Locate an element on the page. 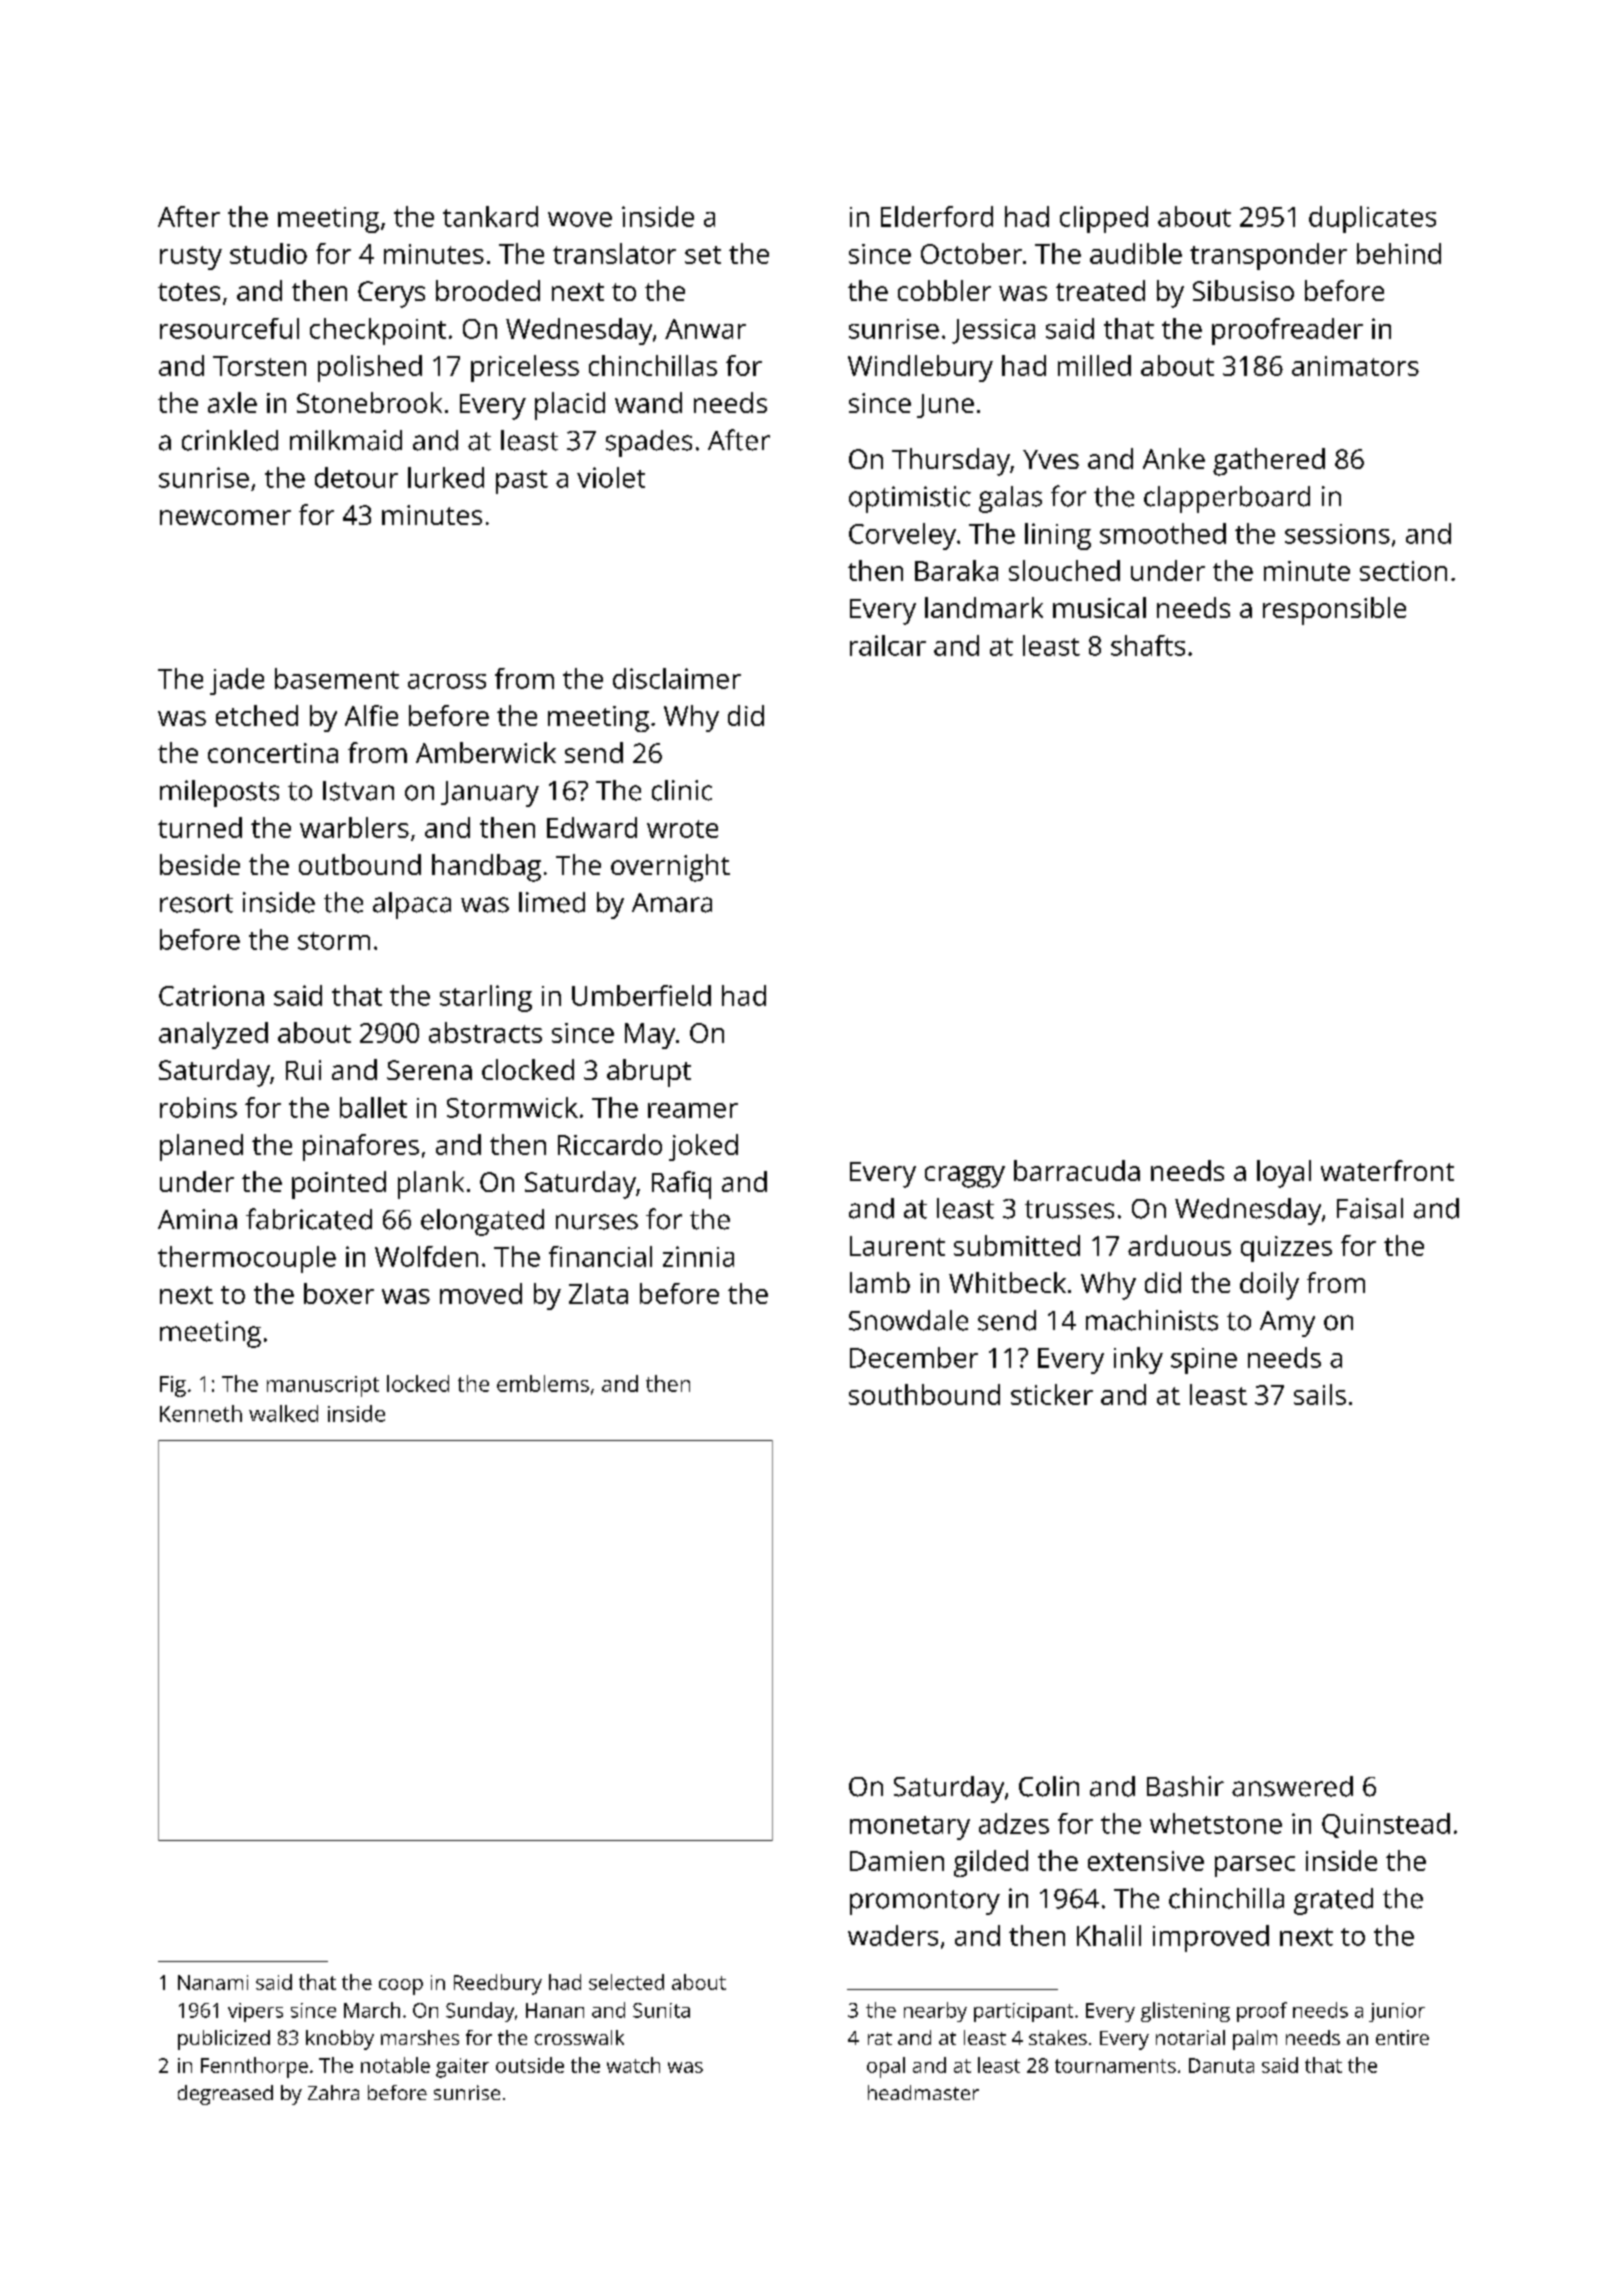 This image has height=2292, width=1620. Anwar is located at coordinates (705, 329).
